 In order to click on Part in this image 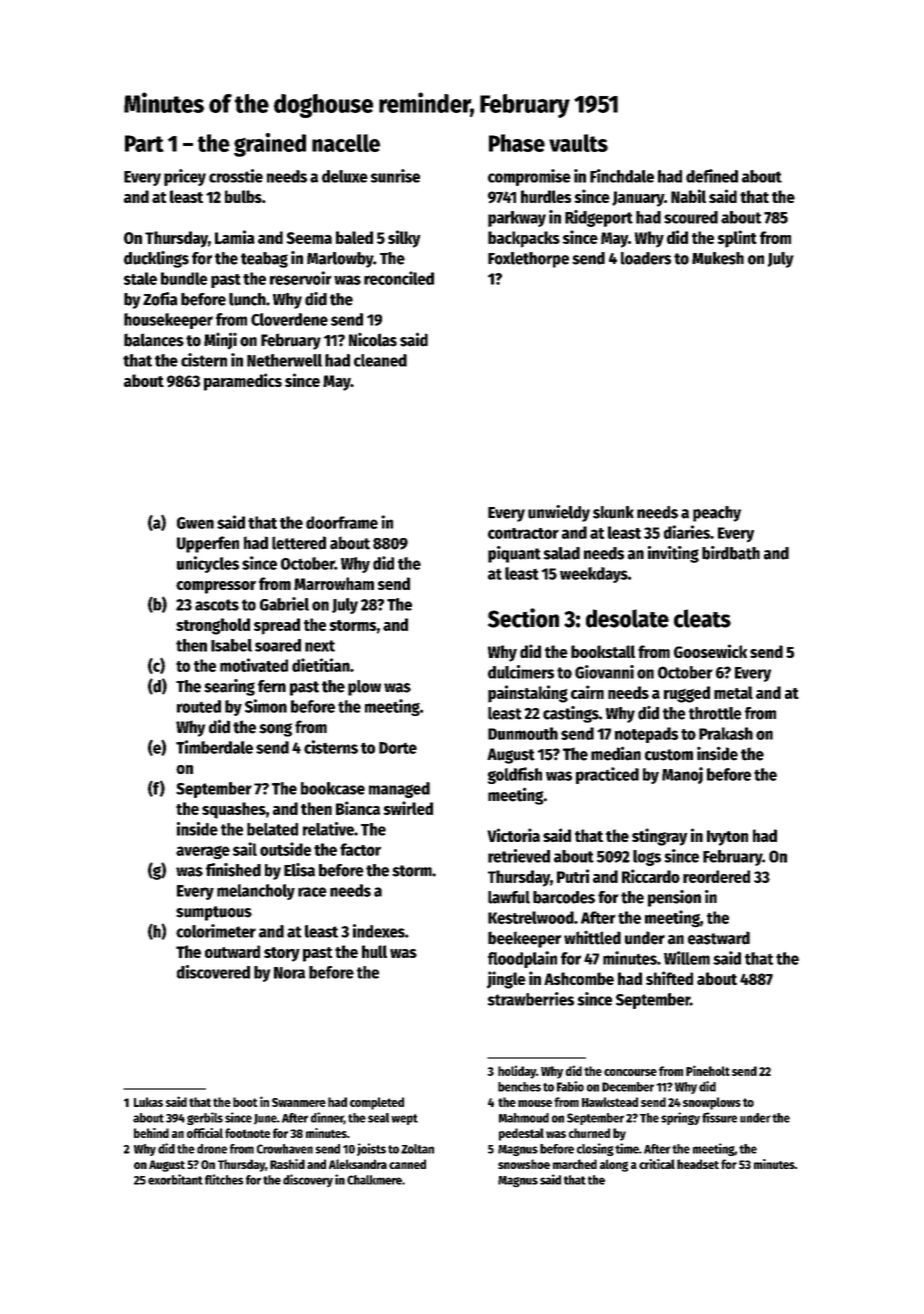, I will do `click(144, 143)`.
